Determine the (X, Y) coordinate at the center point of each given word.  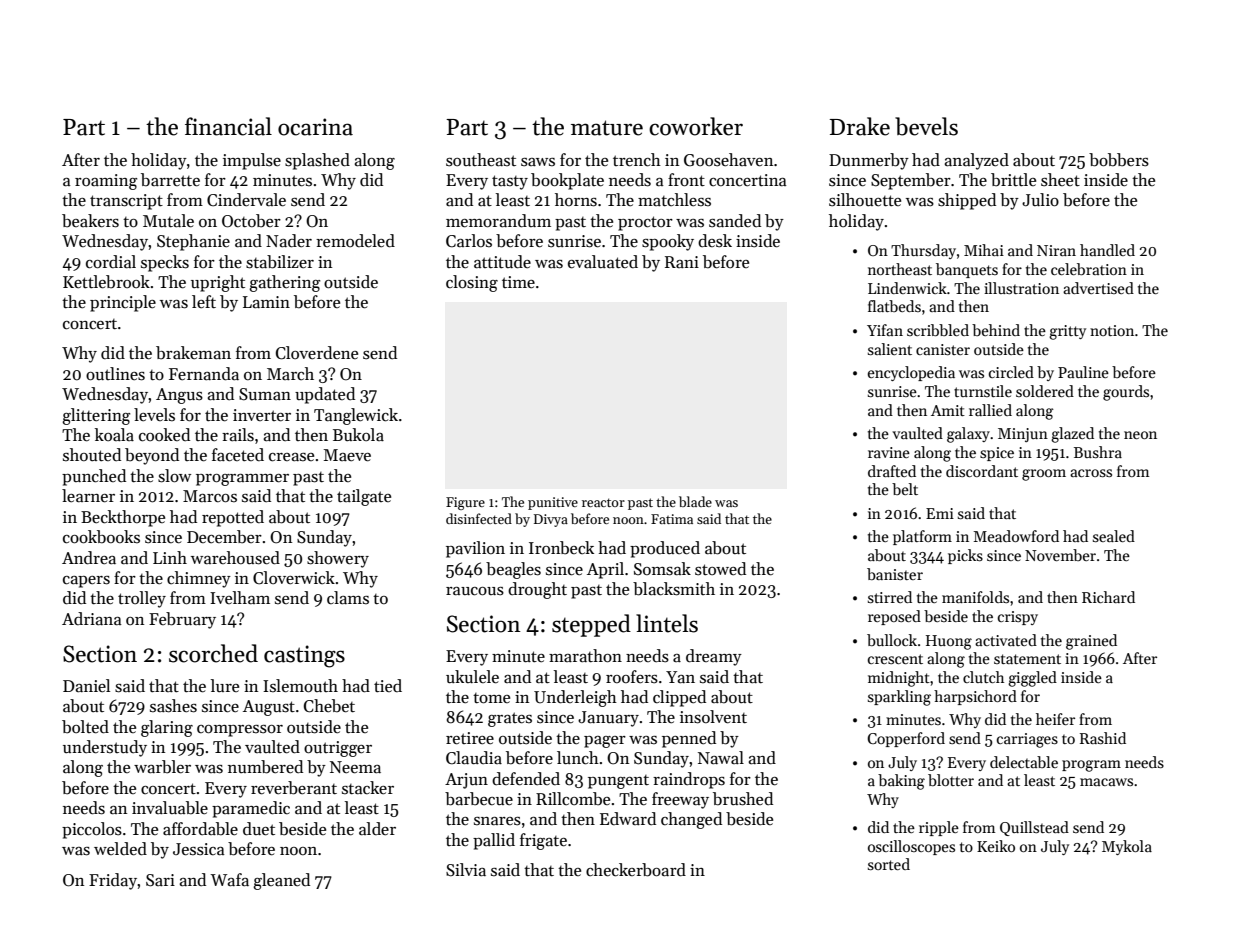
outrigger (338, 749)
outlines (115, 374)
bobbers (1119, 160)
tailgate (364, 497)
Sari (160, 880)
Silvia (466, 870)
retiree (470, 738)
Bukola (358, 434)
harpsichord (975, 697)
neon (1140, 435)
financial (228, 126)
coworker (696, 126)
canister (943, 349)
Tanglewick (356, 416)
